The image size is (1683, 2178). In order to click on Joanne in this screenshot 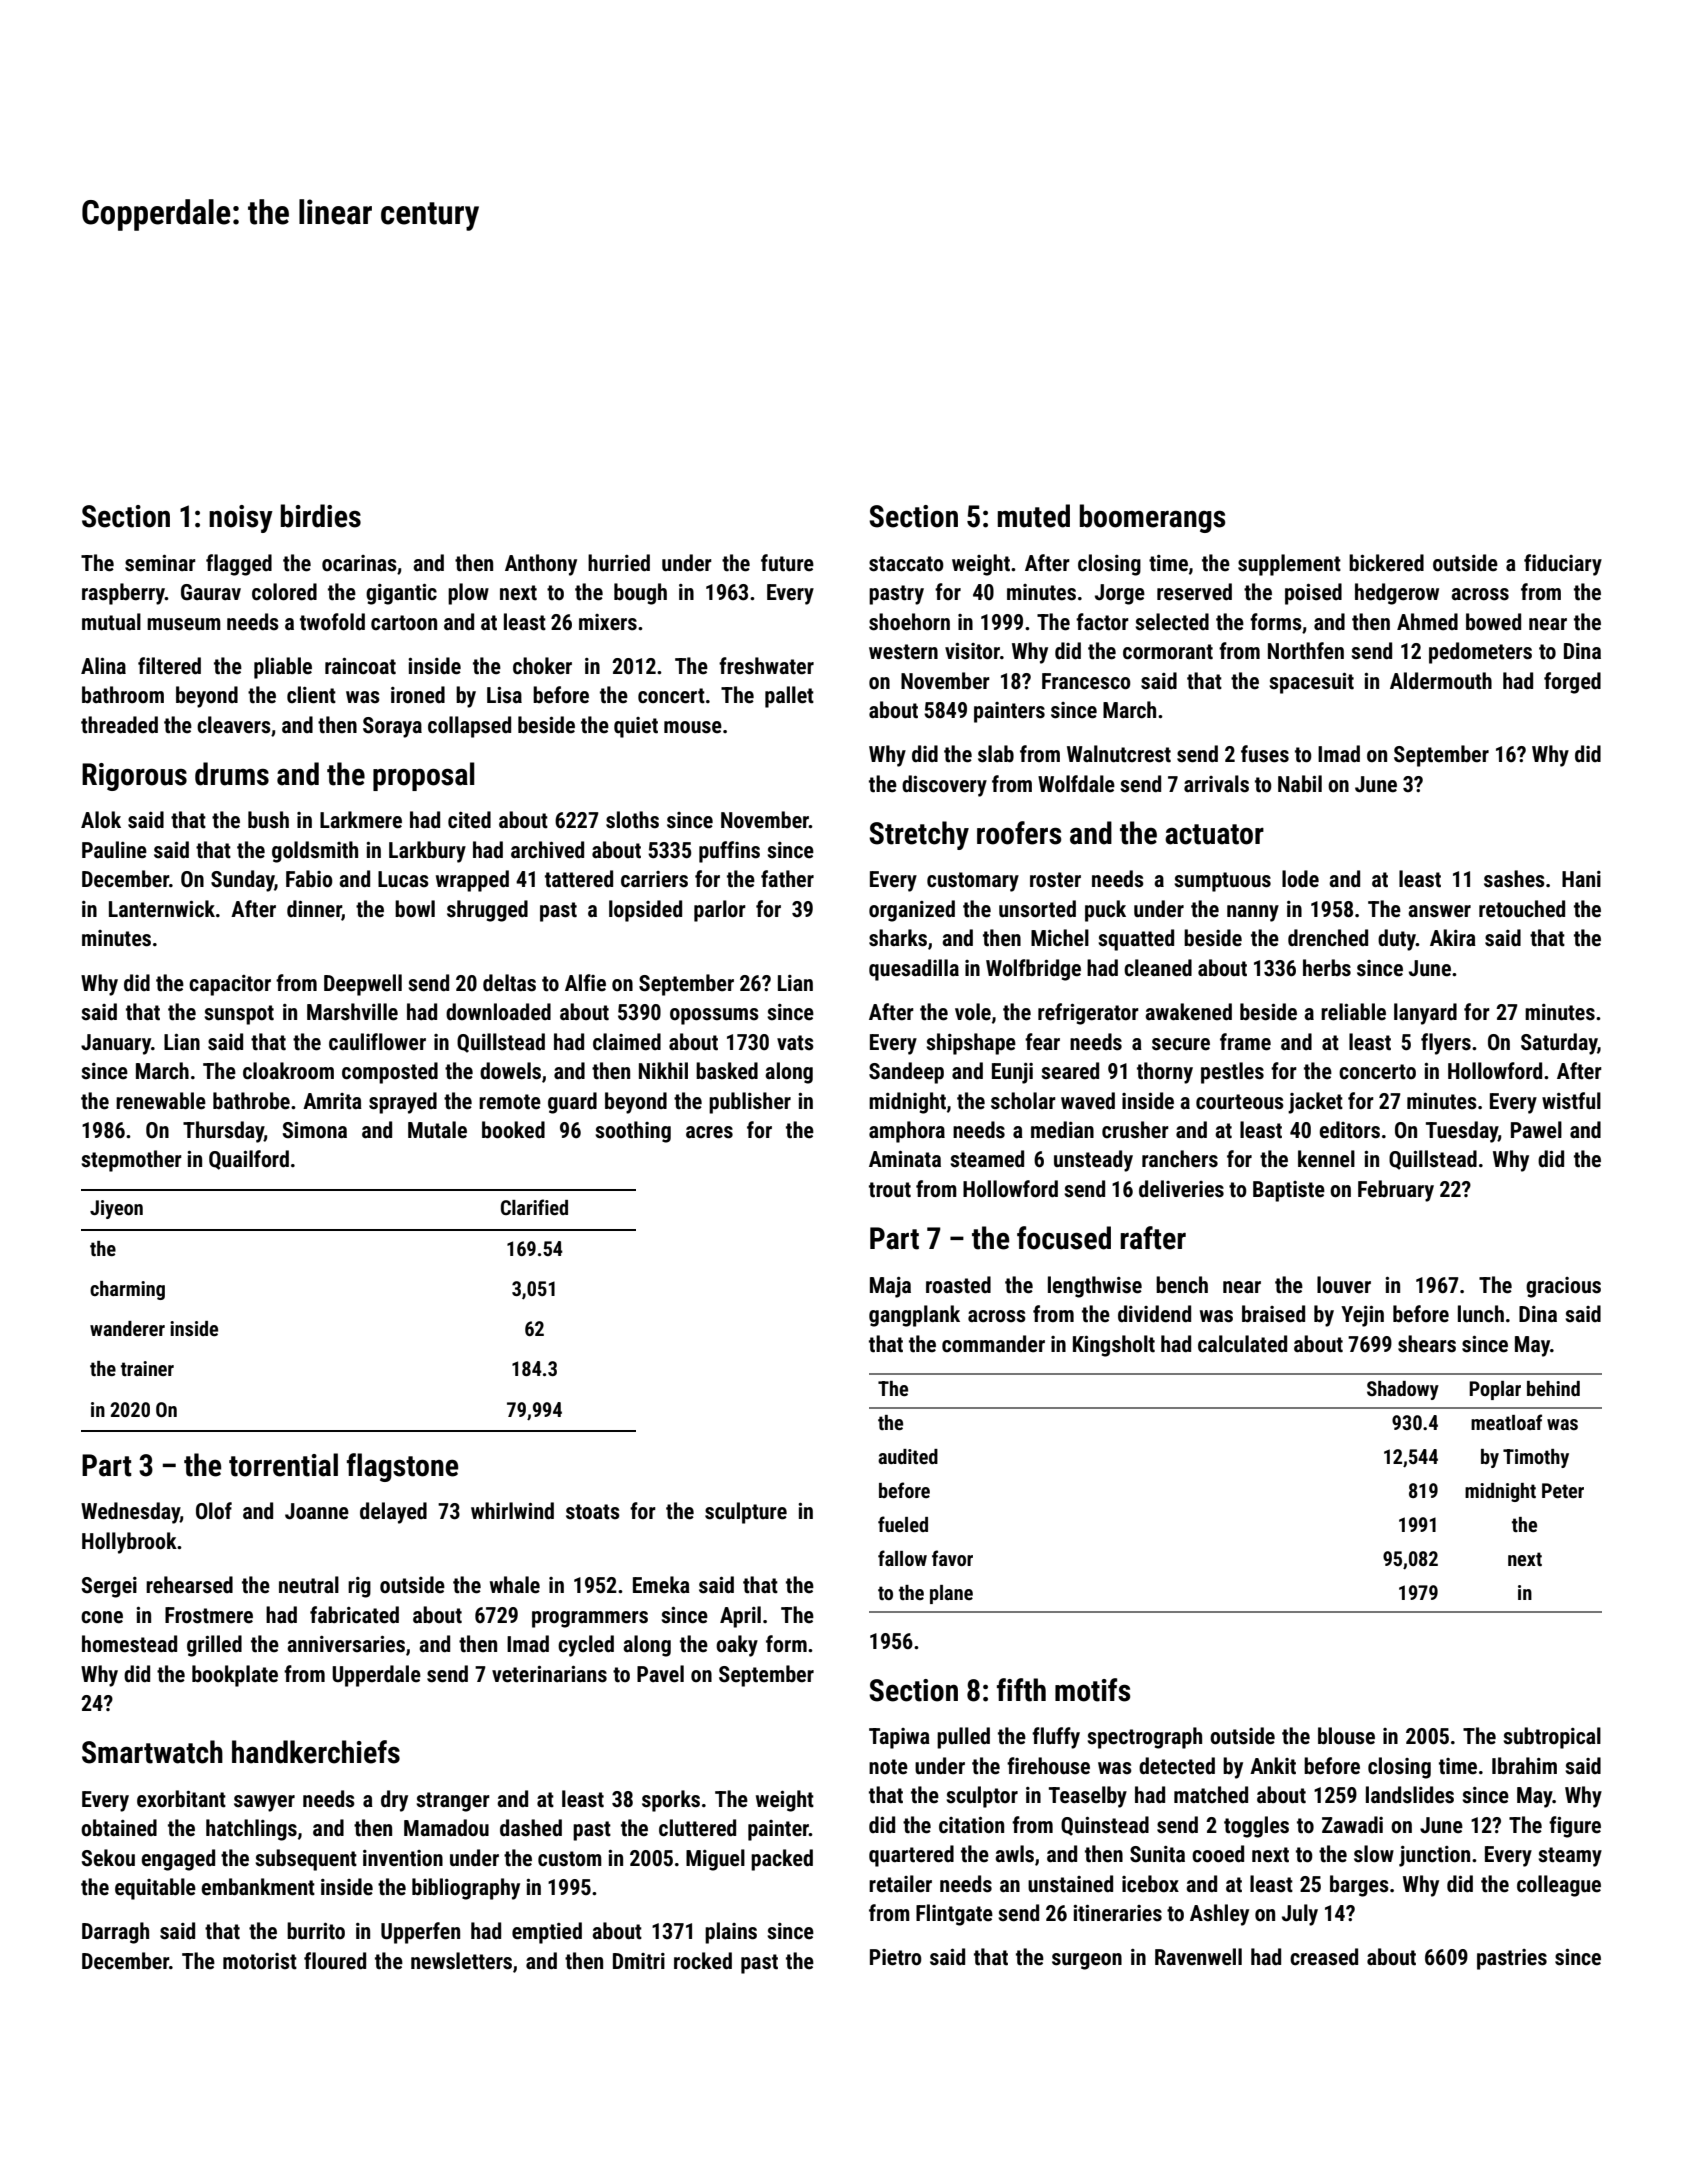, I will do `click(317, 1511)`.
